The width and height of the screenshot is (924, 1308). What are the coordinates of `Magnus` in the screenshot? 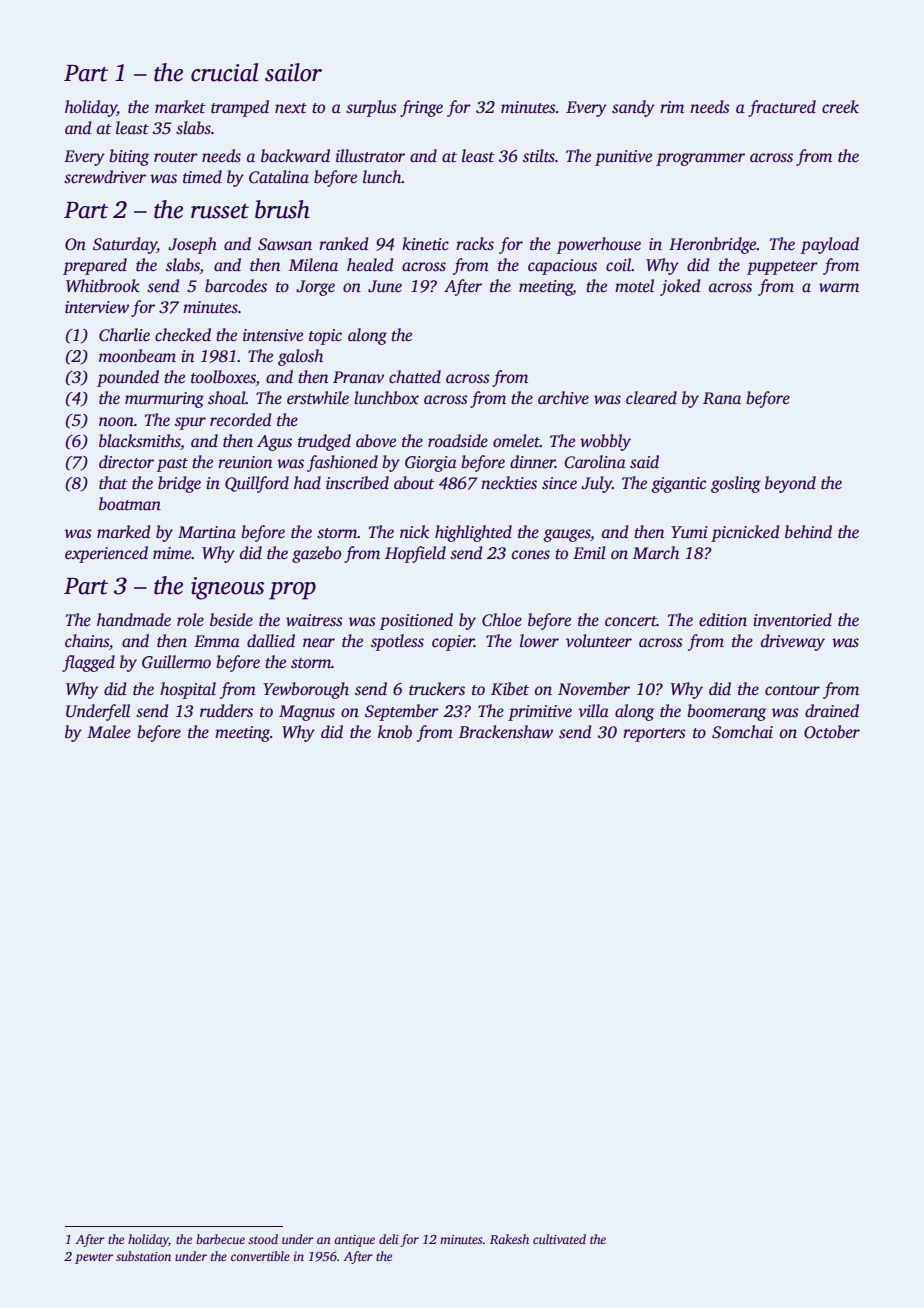 It's located at (307, 713).
